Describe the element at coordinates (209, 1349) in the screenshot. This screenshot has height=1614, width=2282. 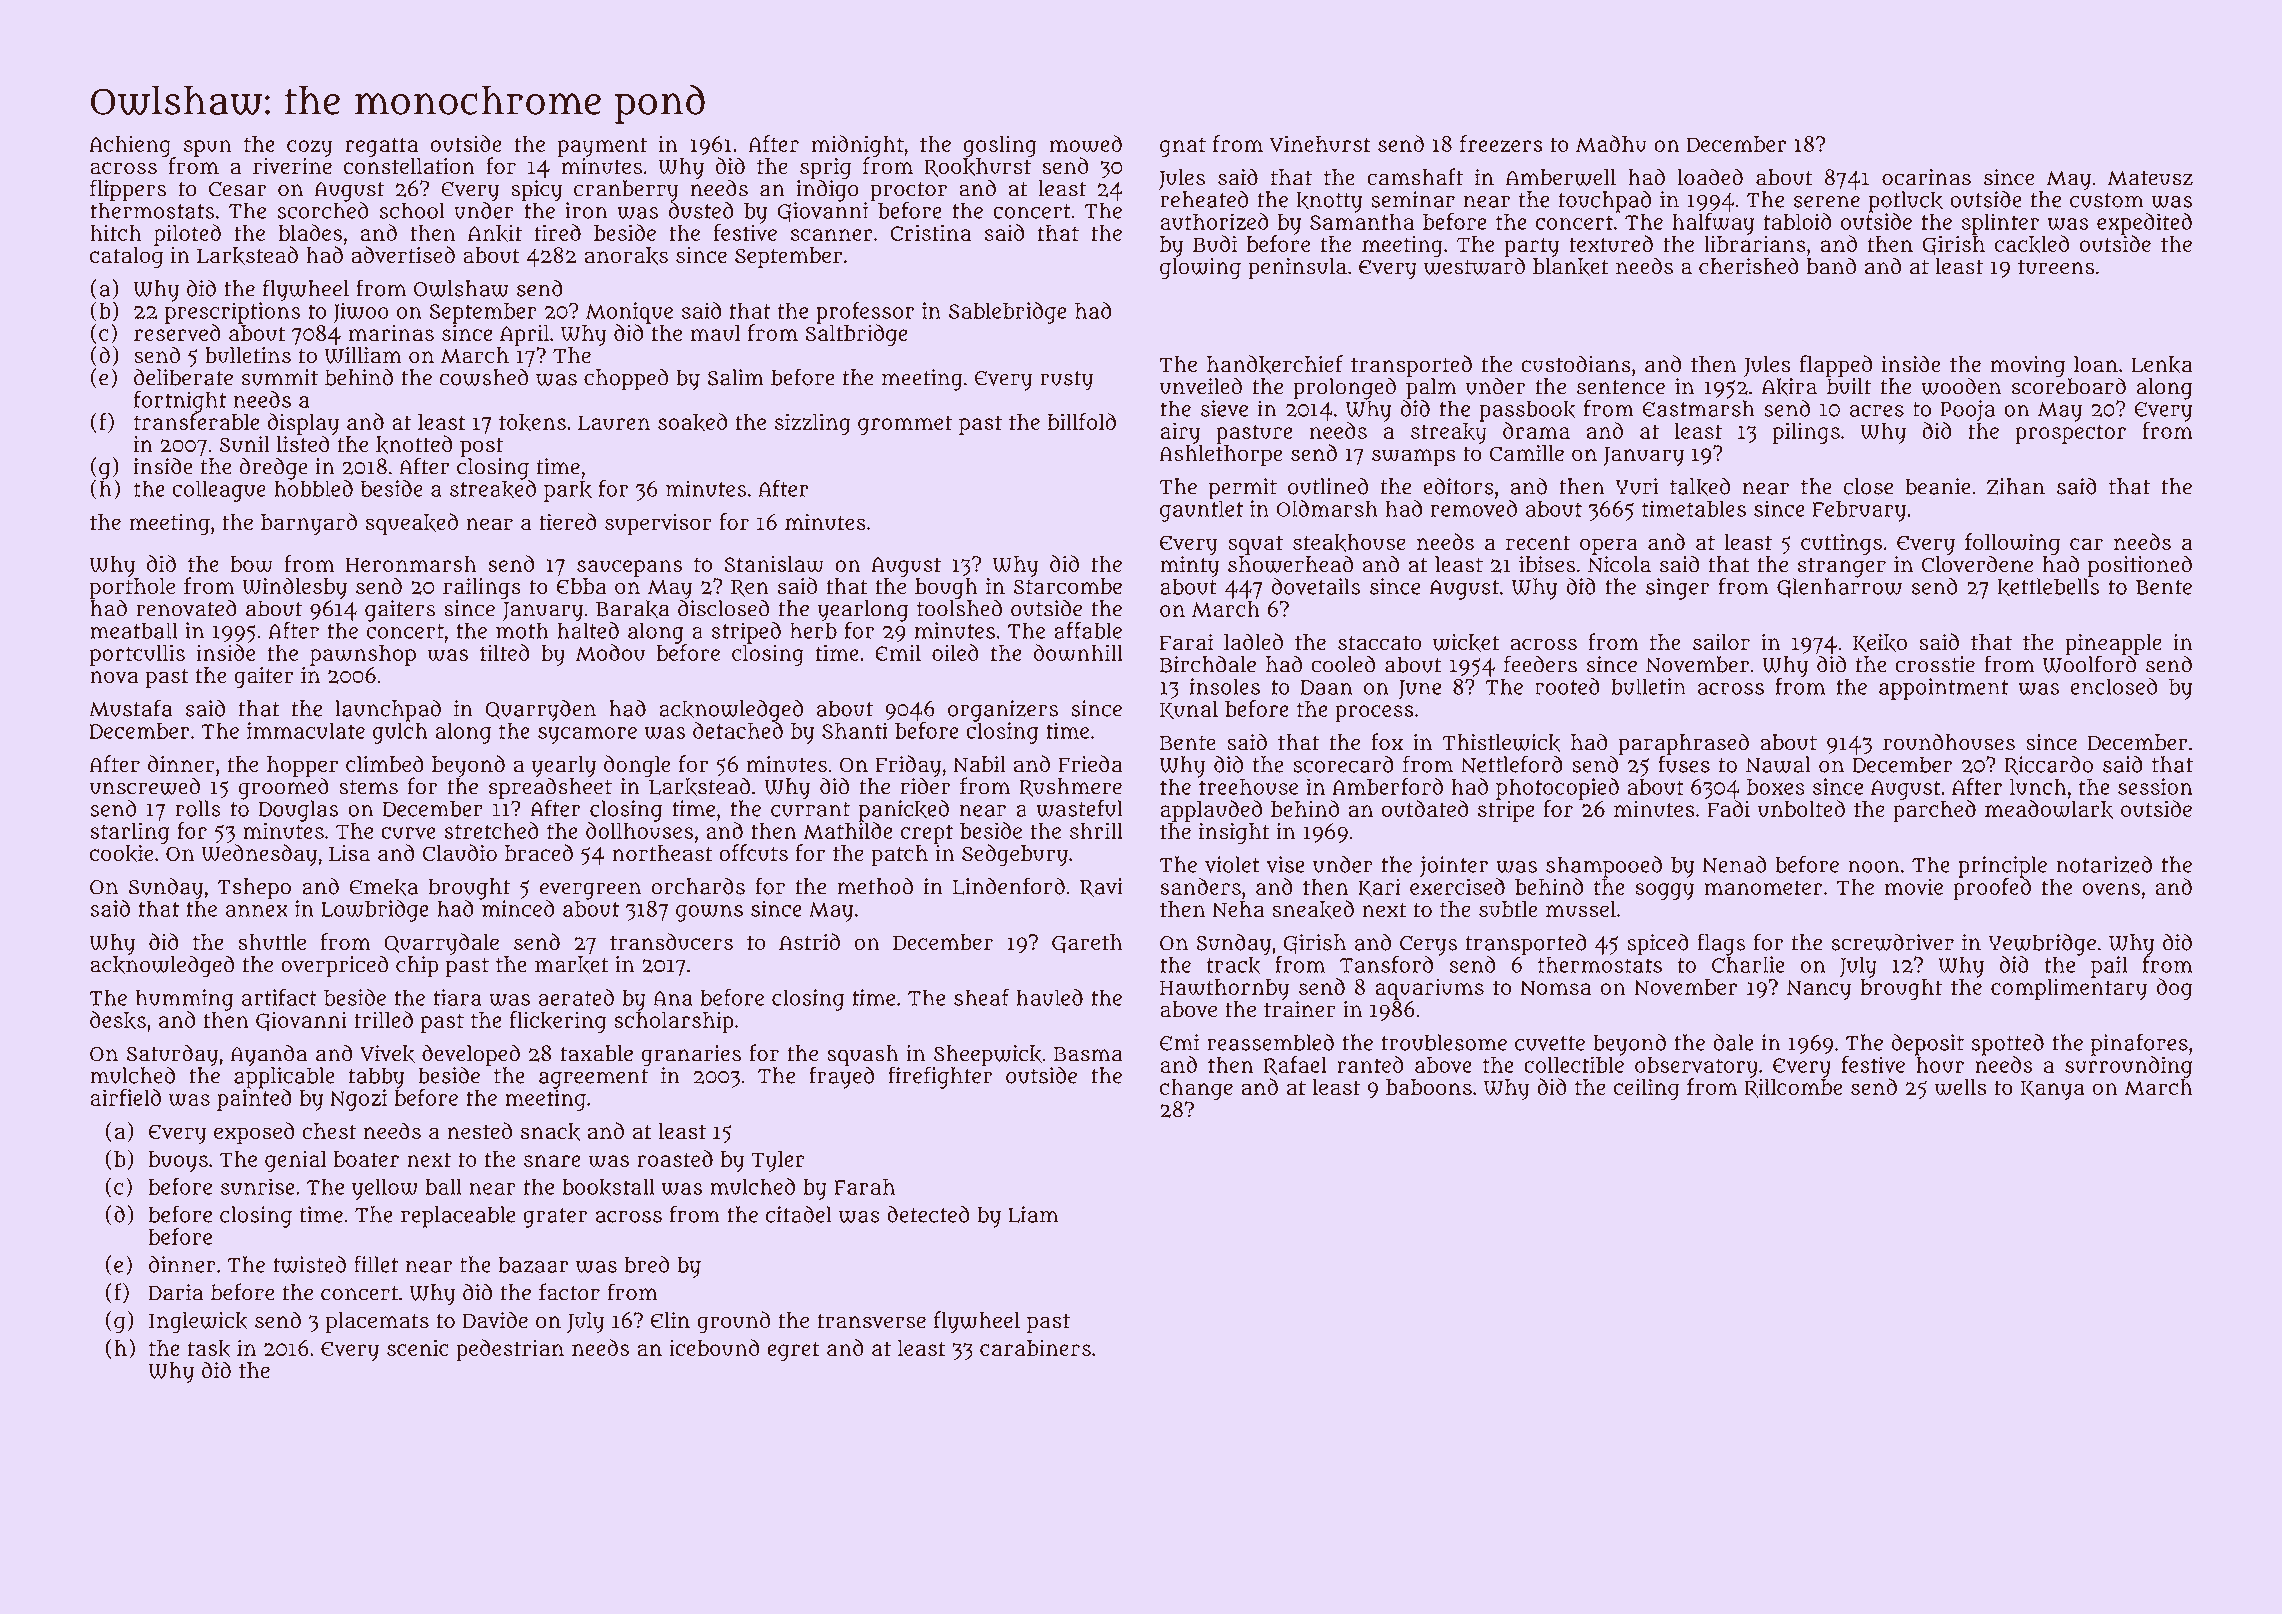
I see `task` at that location.
